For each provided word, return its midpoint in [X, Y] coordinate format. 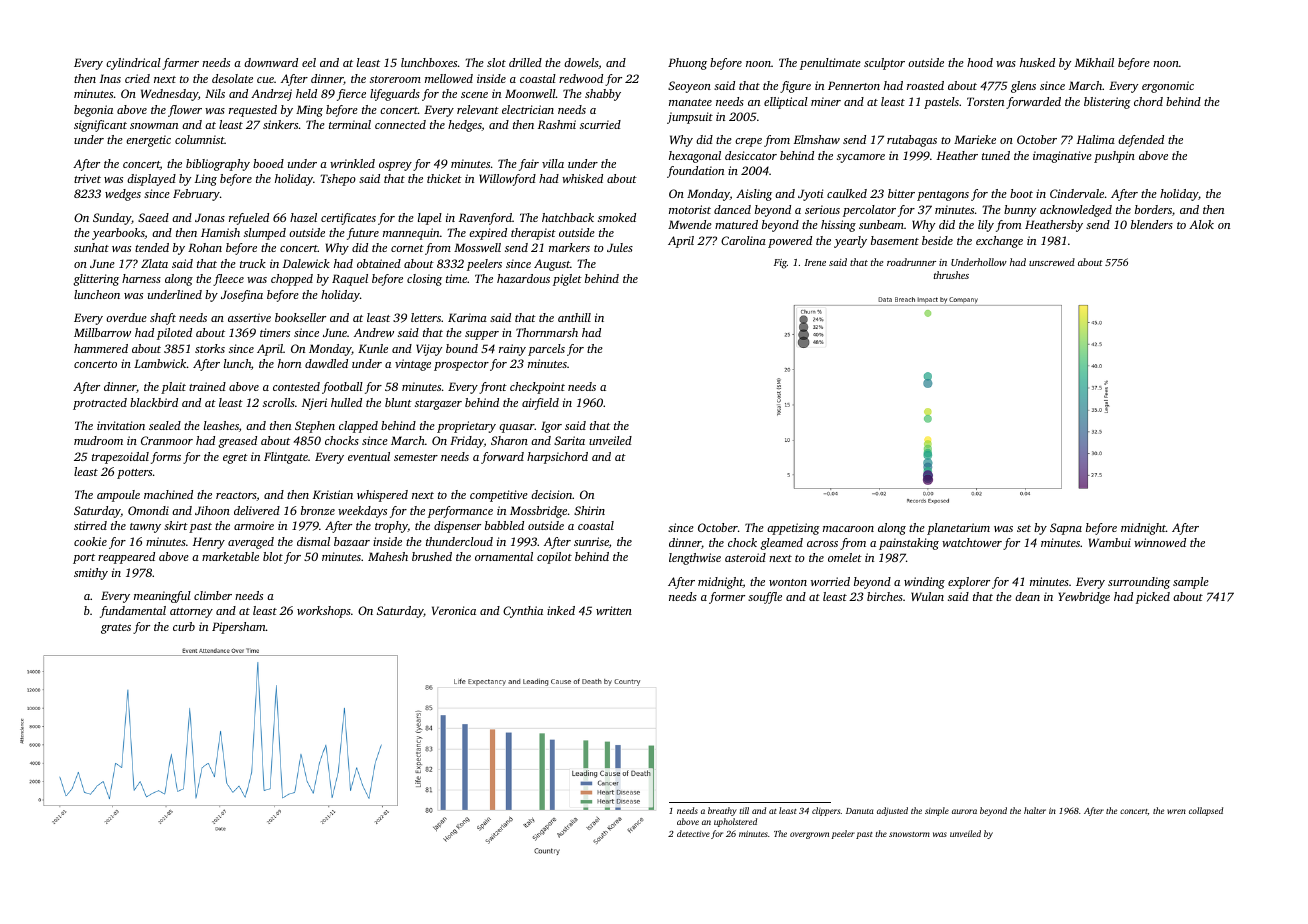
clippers [826, 811]
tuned [996, 155]
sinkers [280, 124]
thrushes [951, 275]
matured [736, 224]
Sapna [1066, 529]
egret [235, 459]
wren [1176, 811]
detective [693, 833]
